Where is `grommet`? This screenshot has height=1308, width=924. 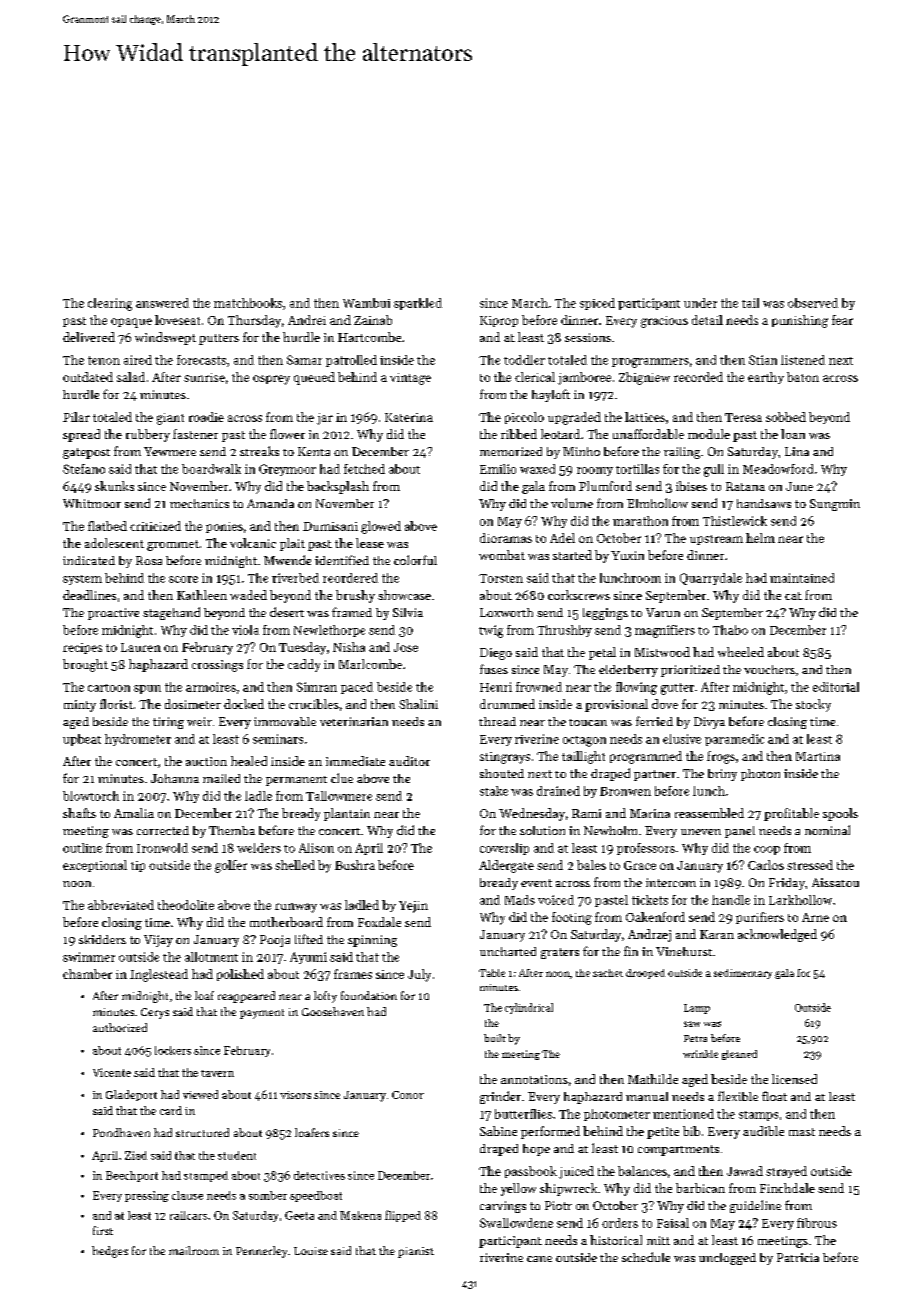
grommet is located at coordinates (173, 545).
